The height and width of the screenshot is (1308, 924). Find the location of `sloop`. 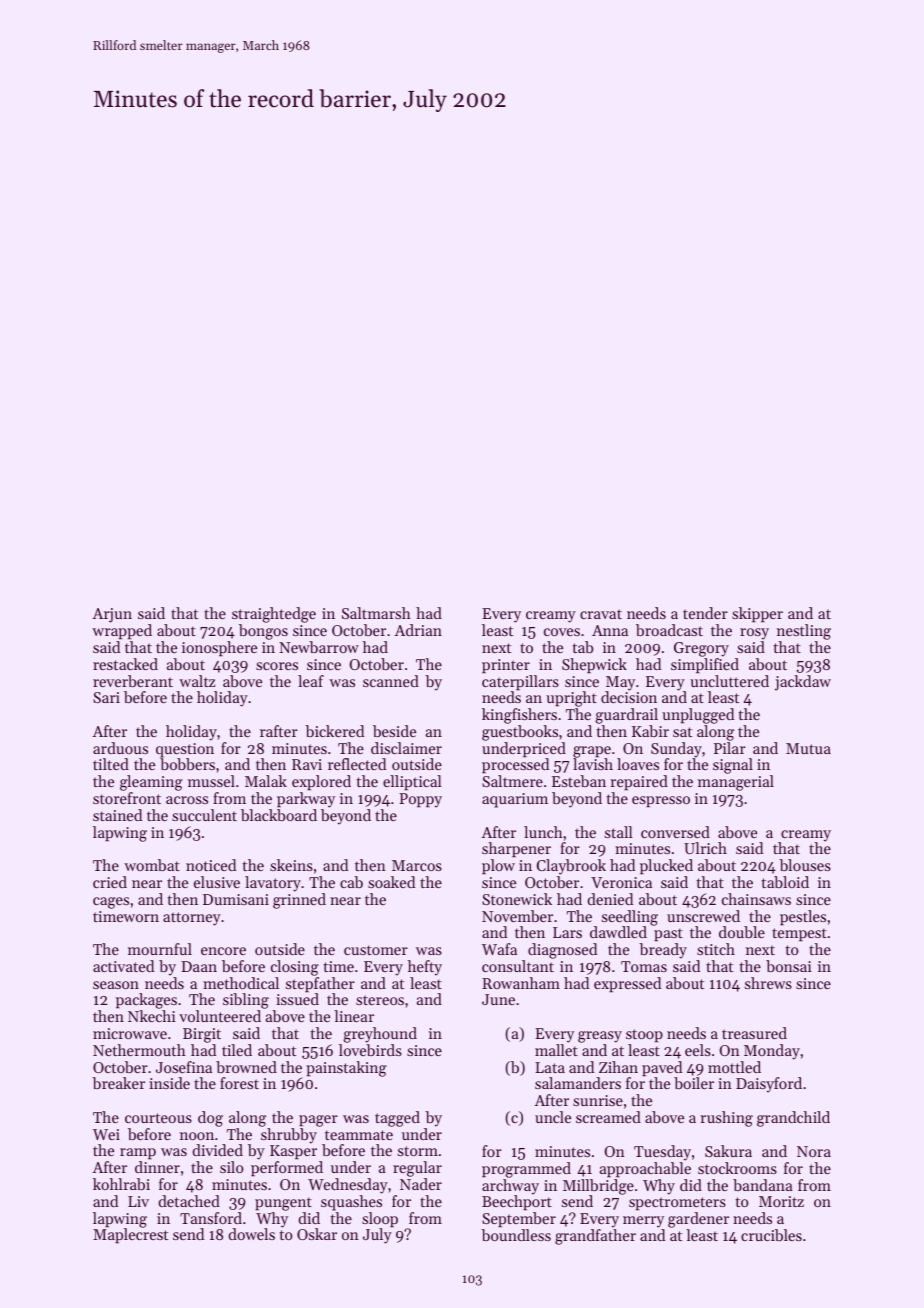

sloop is located at coordinates (380, 1219).
